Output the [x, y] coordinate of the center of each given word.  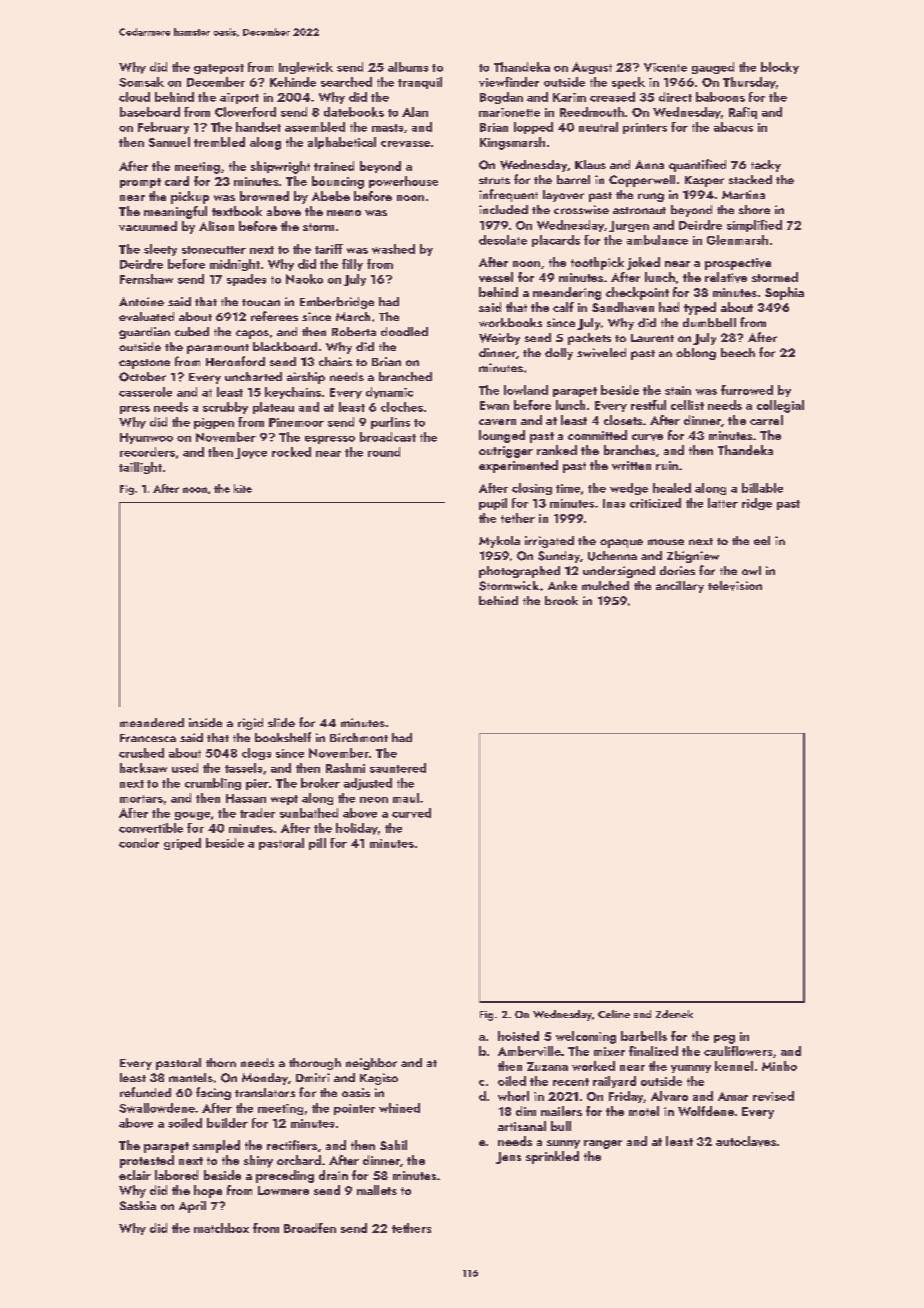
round [384, 452]
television [735, 586]
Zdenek [674, 1014]
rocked [291, 452]
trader [257, 813]
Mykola [499, 542]
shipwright [280, 167]
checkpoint [637, 293]
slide [281, 722]
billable [762, 488]
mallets [377, 1190]
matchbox [221, 1228]
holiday [357, 829]
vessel [496, 277]
